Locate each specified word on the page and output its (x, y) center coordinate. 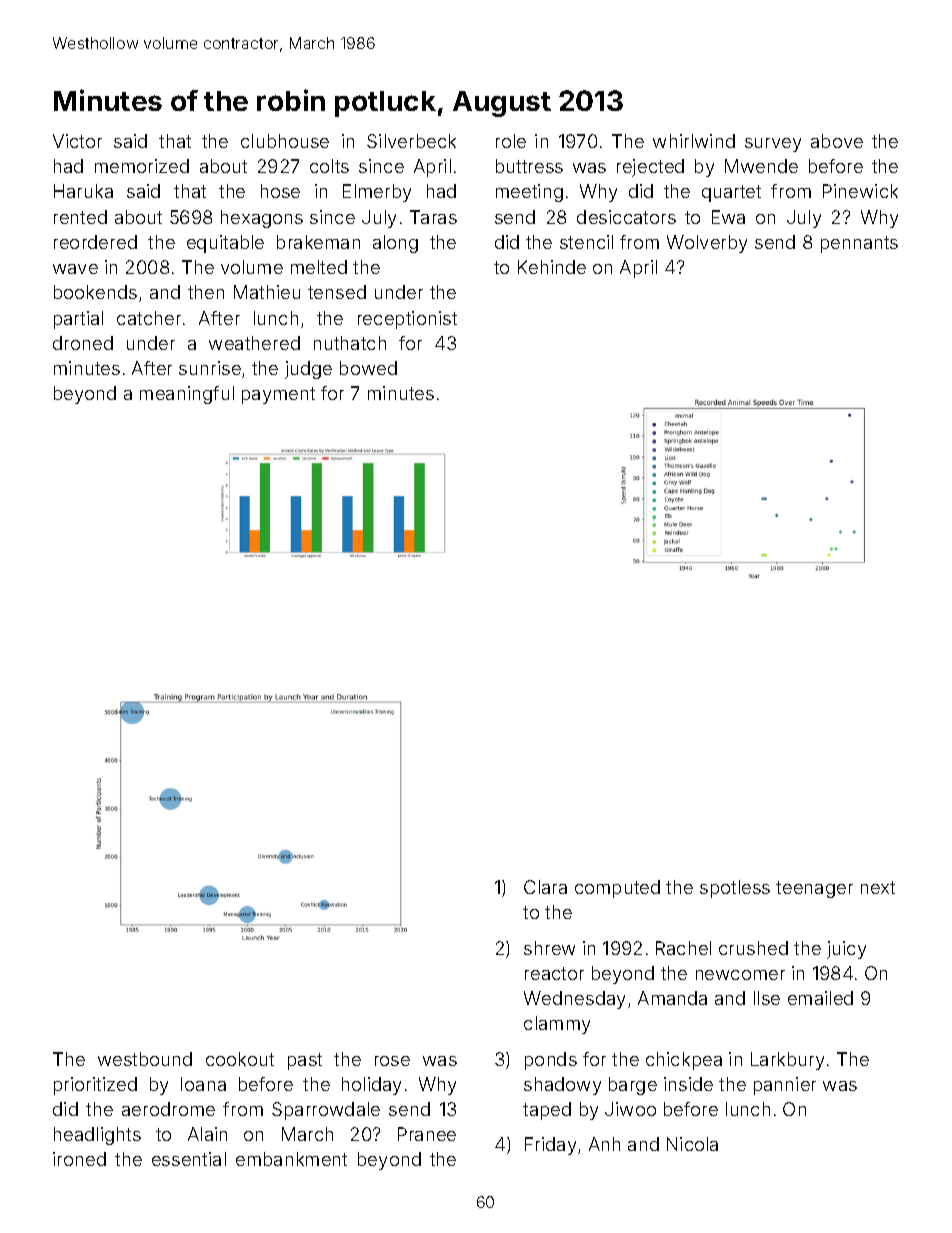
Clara (545, 887)
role (511, 141)
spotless (735, 889)
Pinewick (860, 191)
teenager (814, 889)
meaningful (187, 395)
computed (617, 889)
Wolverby (707, 244)
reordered (95, 242)
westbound (145, 1059)
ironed (79, 1159)
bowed (368, 368)
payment (278, 395)
